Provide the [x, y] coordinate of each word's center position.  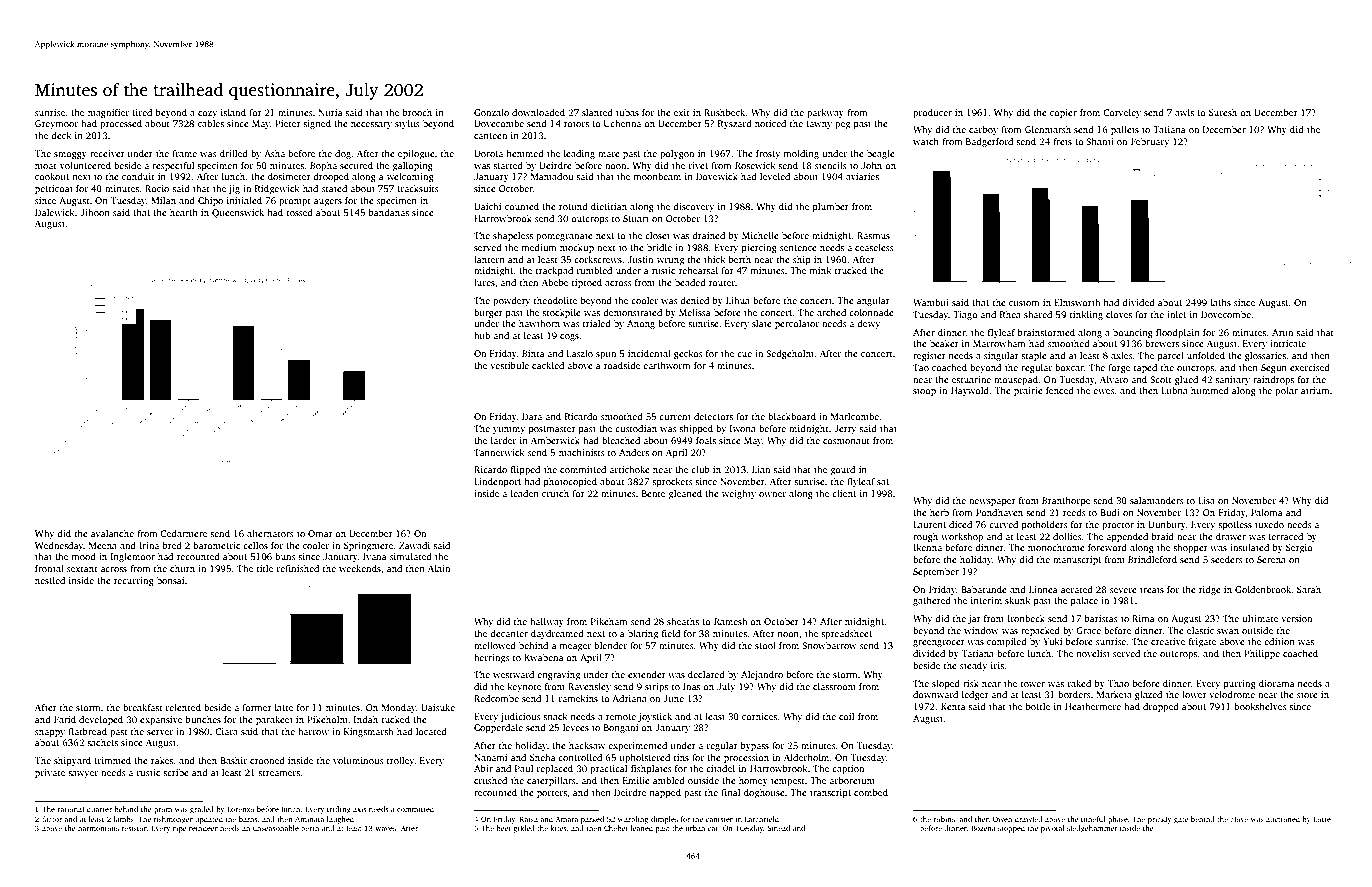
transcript [830, 793]
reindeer [203, 828]
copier [1063, 113]
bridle [659, 247]
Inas [691, 686]
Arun [1282, 332]
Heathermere [1093, 706]
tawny [819, 125]
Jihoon [95, 212]
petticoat [54, 189]
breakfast [143, 707]
